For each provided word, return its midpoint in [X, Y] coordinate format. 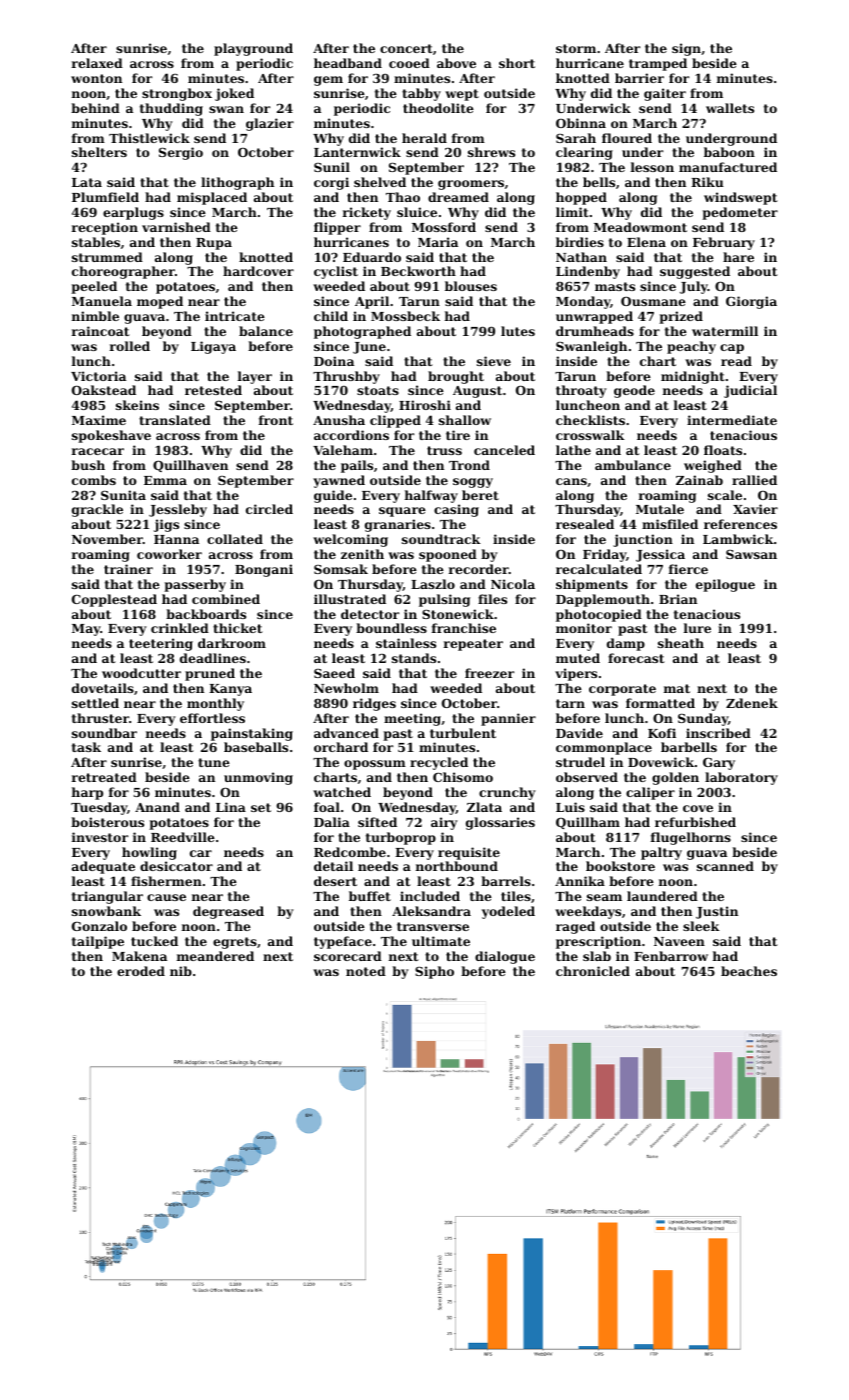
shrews [491, 152]
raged [575, 927]
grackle [97, 510]
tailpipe [98, 942]
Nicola [513, 584]
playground [253, 49]
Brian [678, 599]
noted [366, 971]
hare [738, 257]
